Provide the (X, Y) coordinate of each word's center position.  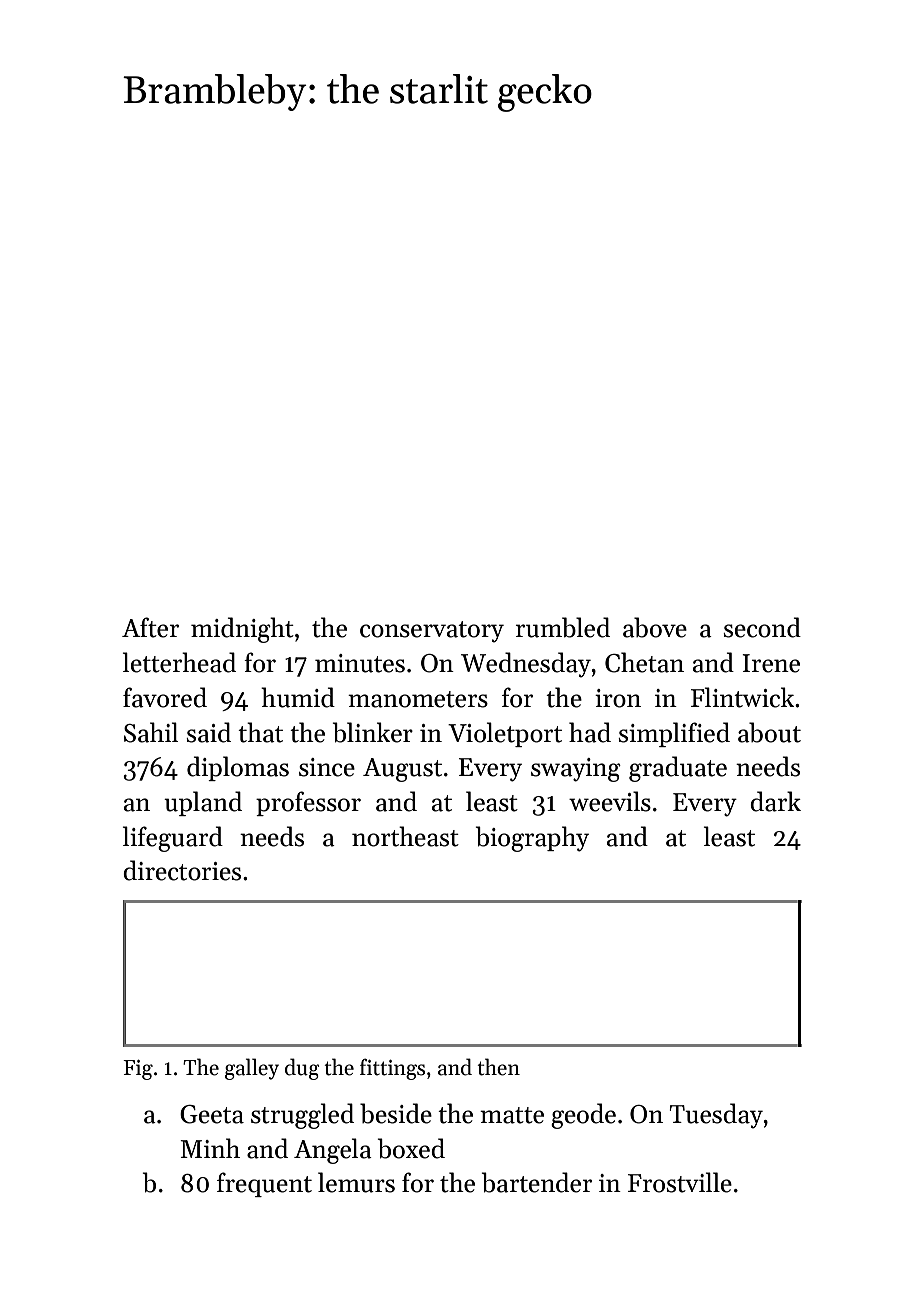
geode (583, 1116)
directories (182, 870)
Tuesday (716, 1116)
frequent (264, 1184)
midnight (242, 630)
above (655, 627)
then (499, 1067)
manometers (418, 699)
